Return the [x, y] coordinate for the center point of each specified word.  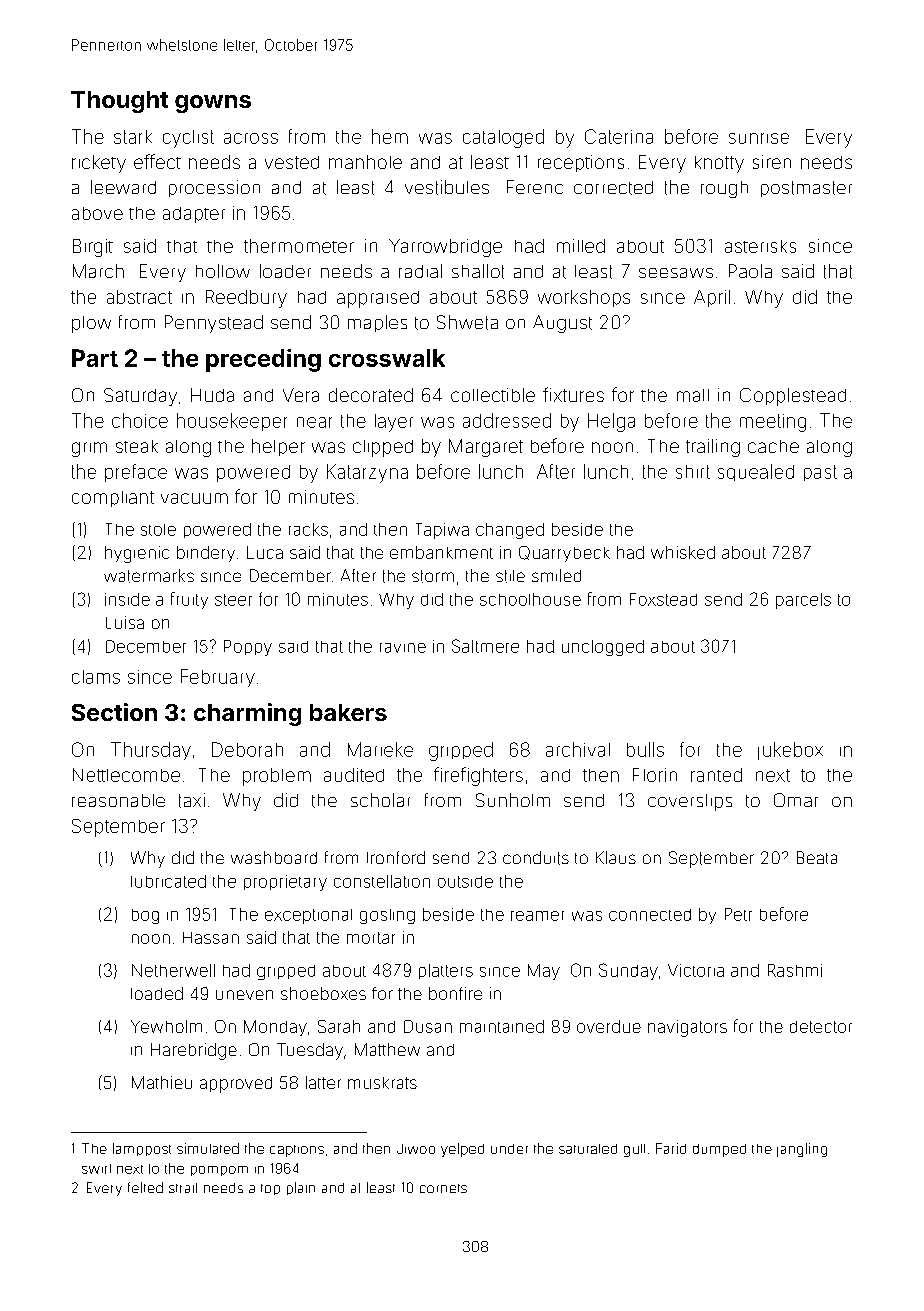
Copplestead [793, 397]
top [270, 1189]
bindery [206, 554]
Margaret [486, 448]
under [509, 1149]
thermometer [299, 246]
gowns [213, 104]
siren [772, 162]
